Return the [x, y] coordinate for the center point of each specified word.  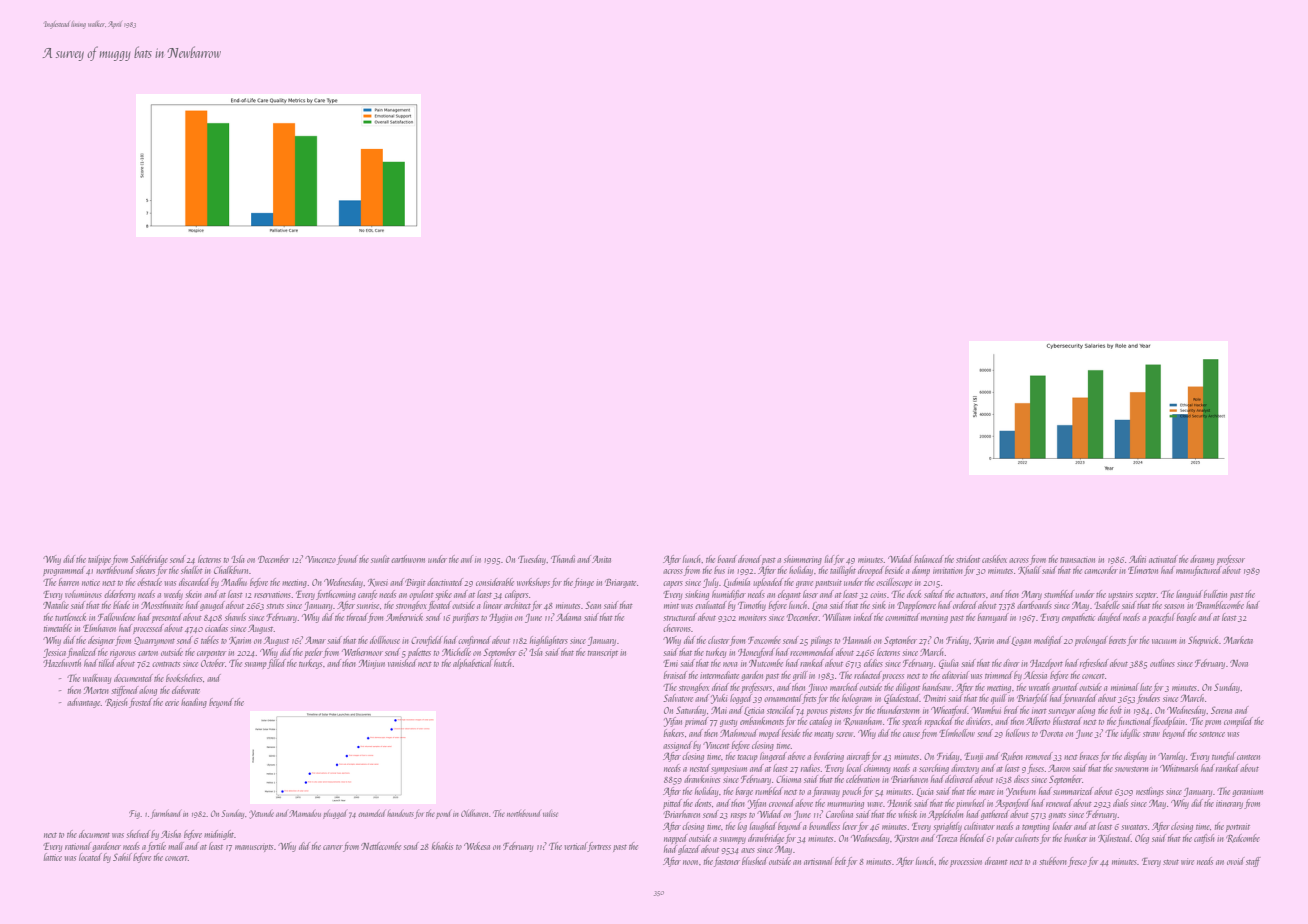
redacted [868, 675]
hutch [503, 663]
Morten [96, 690]
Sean [593, 605]
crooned [782, 803]
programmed [64, 571]
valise [550, 813]
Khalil [1029, 570]
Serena [1221, 710]
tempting [1036, 827]
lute [1146, 687]
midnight [219, 835]
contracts [166, 664]
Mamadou [305, 813]
